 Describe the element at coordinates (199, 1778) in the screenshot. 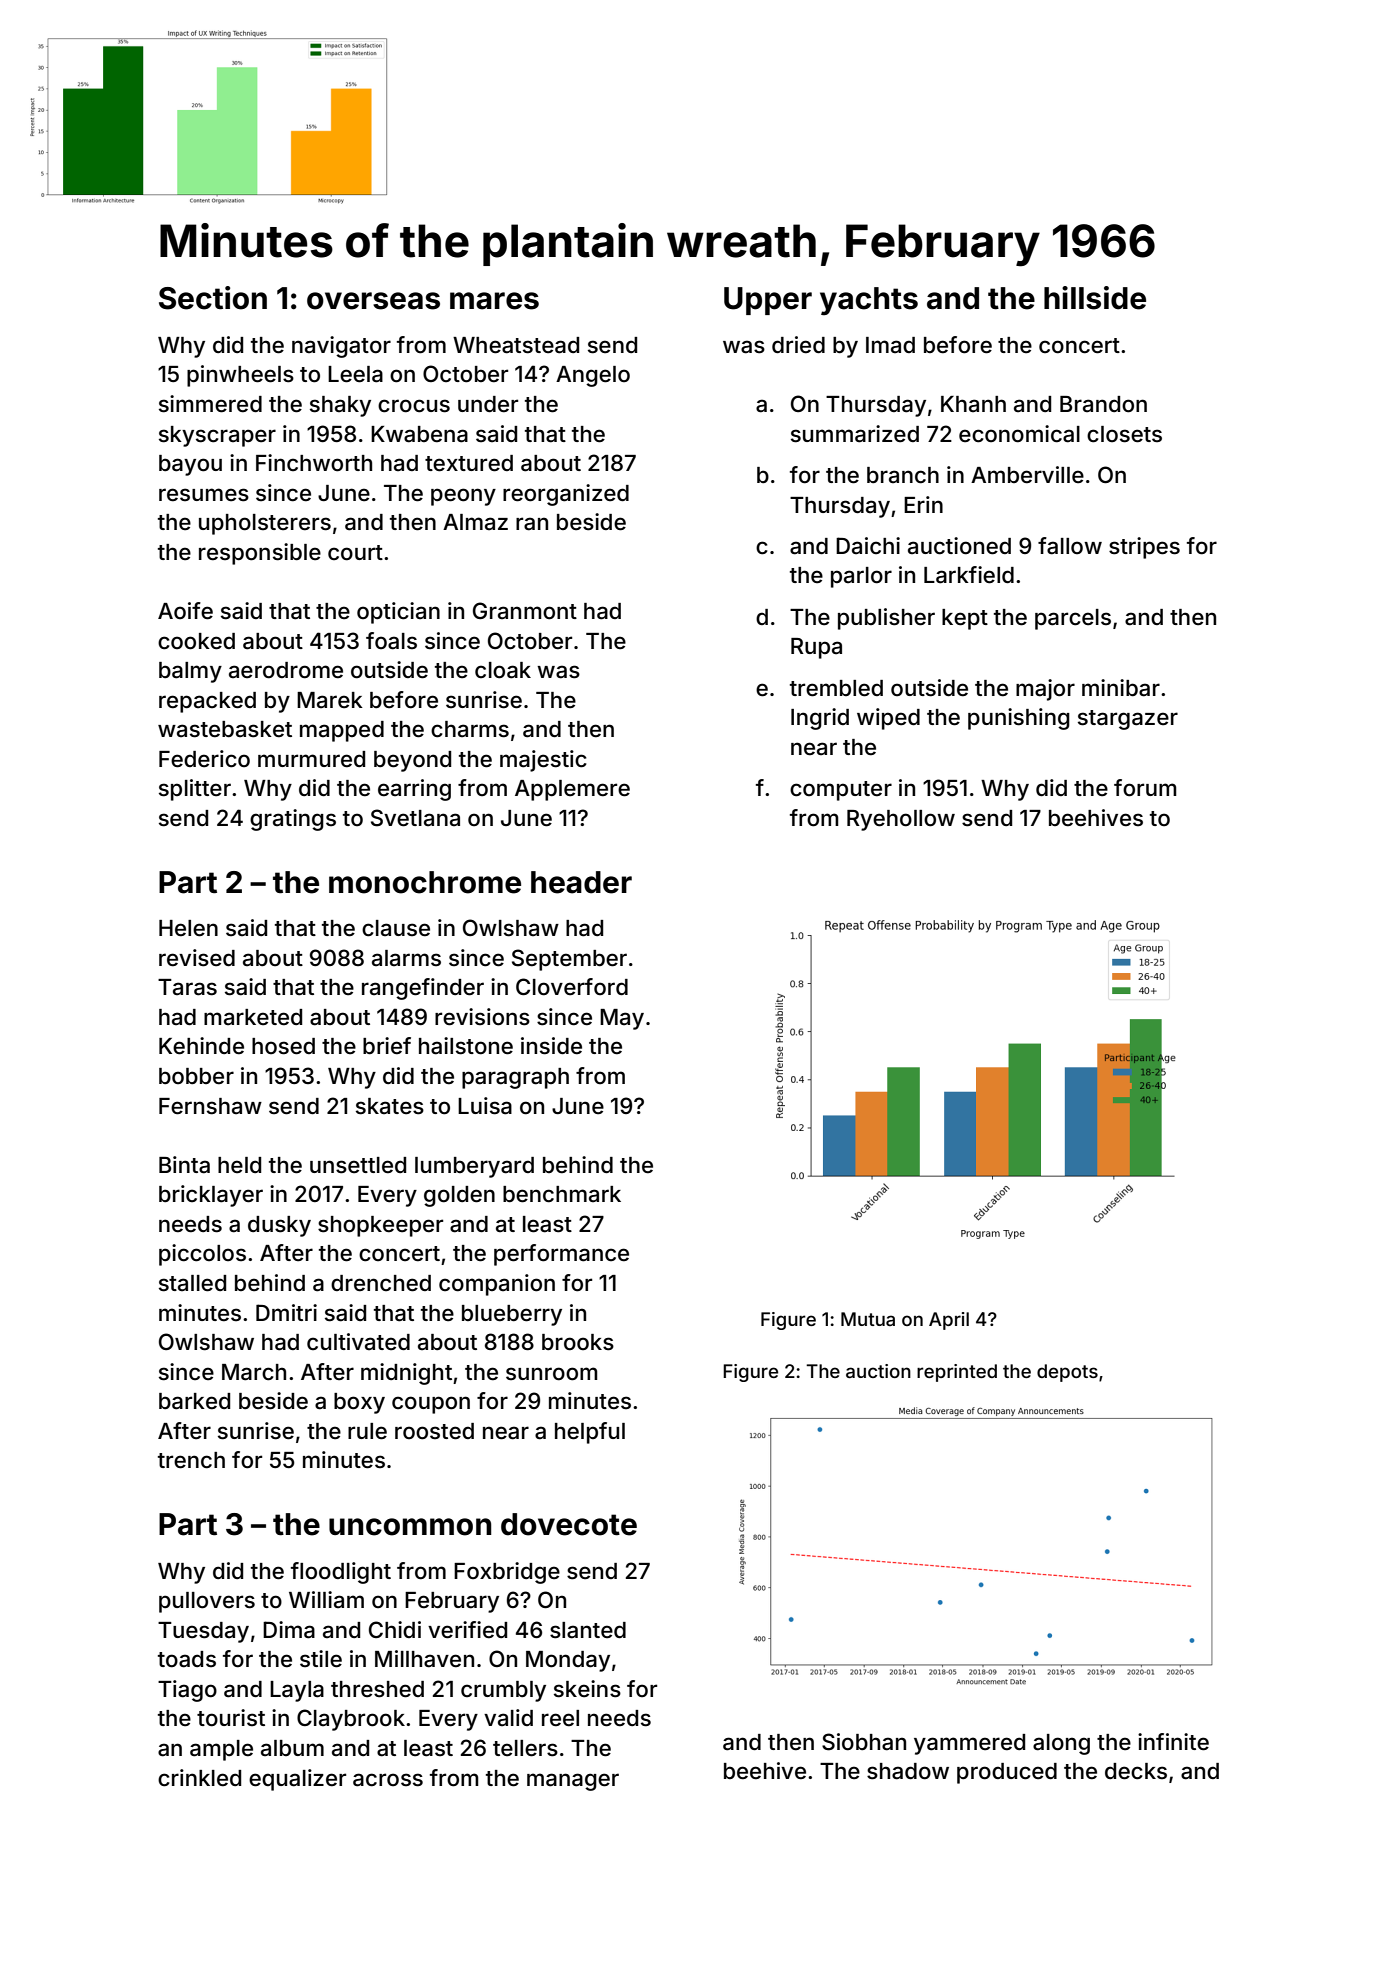

I see `crinkled` at that location.
